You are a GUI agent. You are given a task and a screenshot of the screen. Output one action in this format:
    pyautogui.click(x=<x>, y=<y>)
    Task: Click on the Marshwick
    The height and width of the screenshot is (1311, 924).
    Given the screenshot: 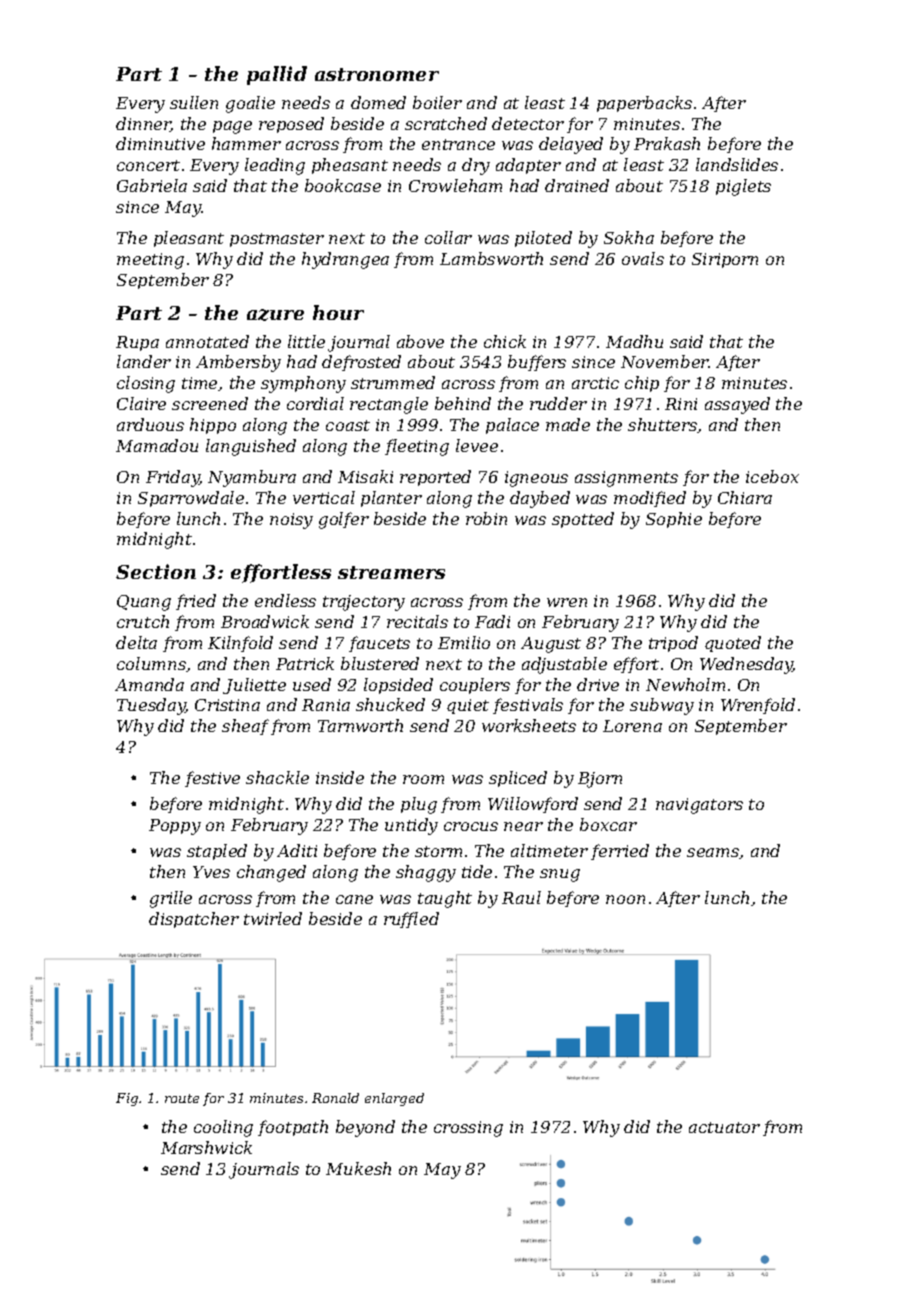 What is the action you would take?
    pyautogui.click(x=206, y=1147)
